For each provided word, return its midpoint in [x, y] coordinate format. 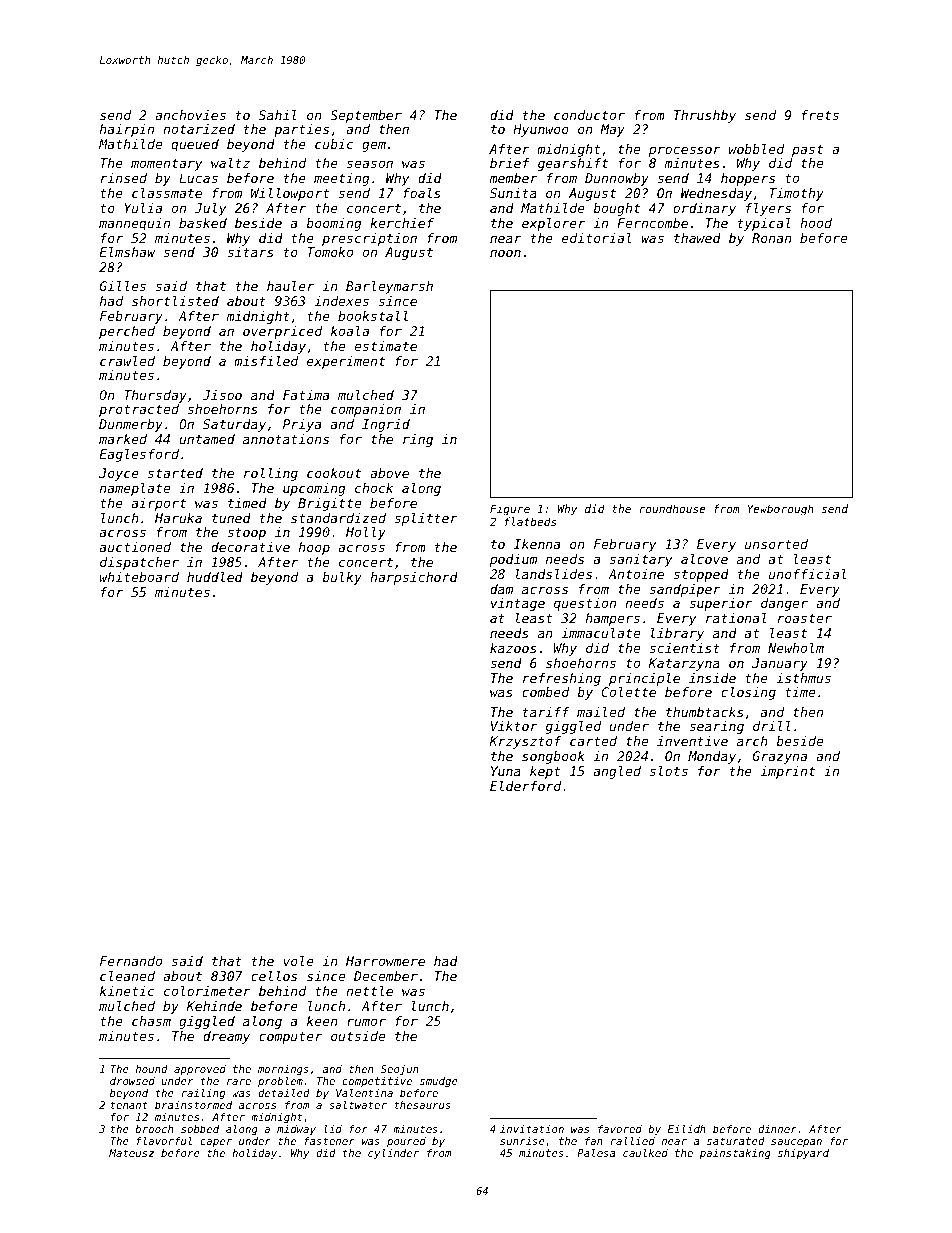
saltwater [358, 1105]
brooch [154, 1129]
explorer [553, 224]
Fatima [306, 395]
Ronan [772, 238]
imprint [788, 772]
